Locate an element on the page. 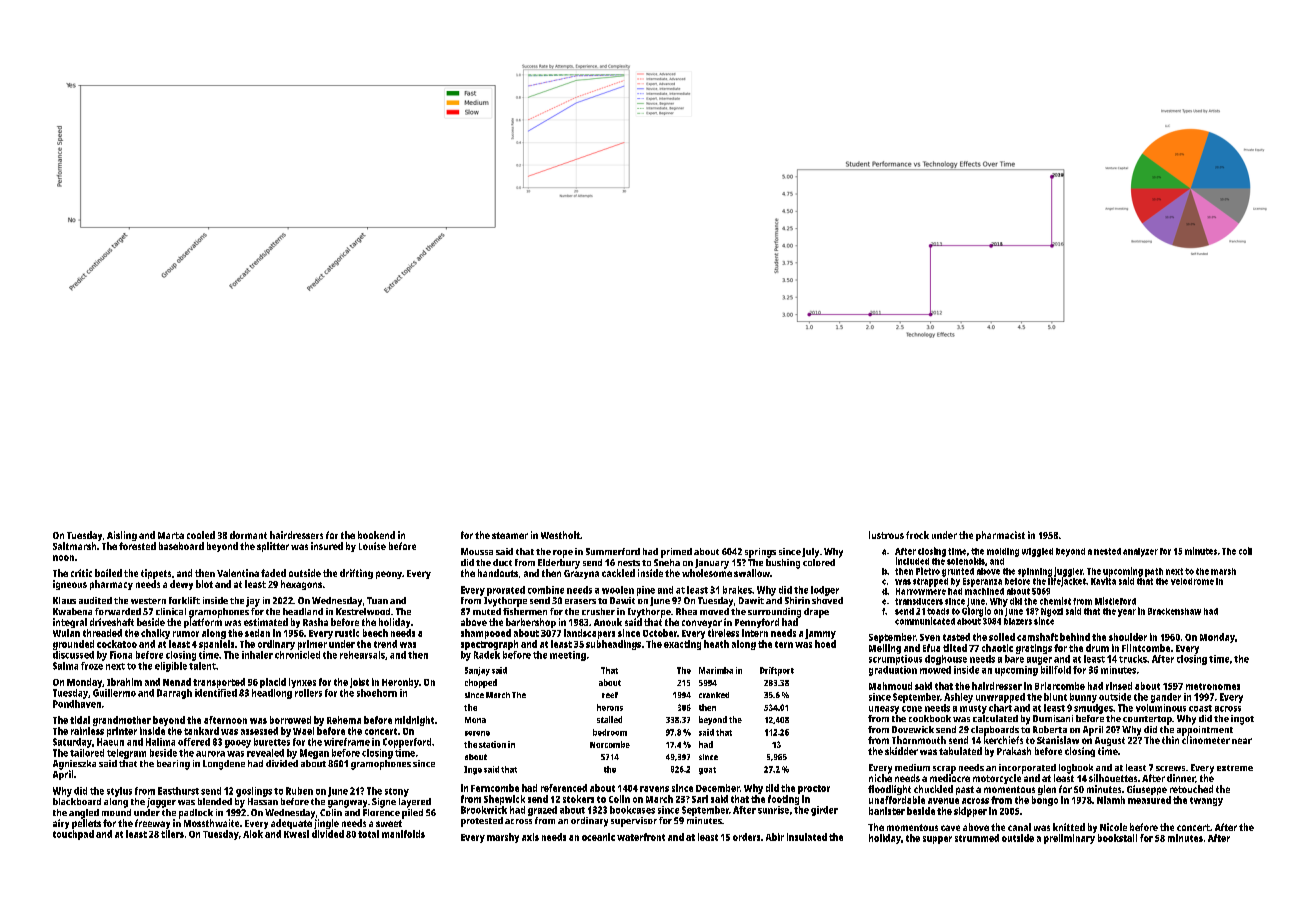 The image size is (1308, 924). mowed is located at coordinates (935, 670).
